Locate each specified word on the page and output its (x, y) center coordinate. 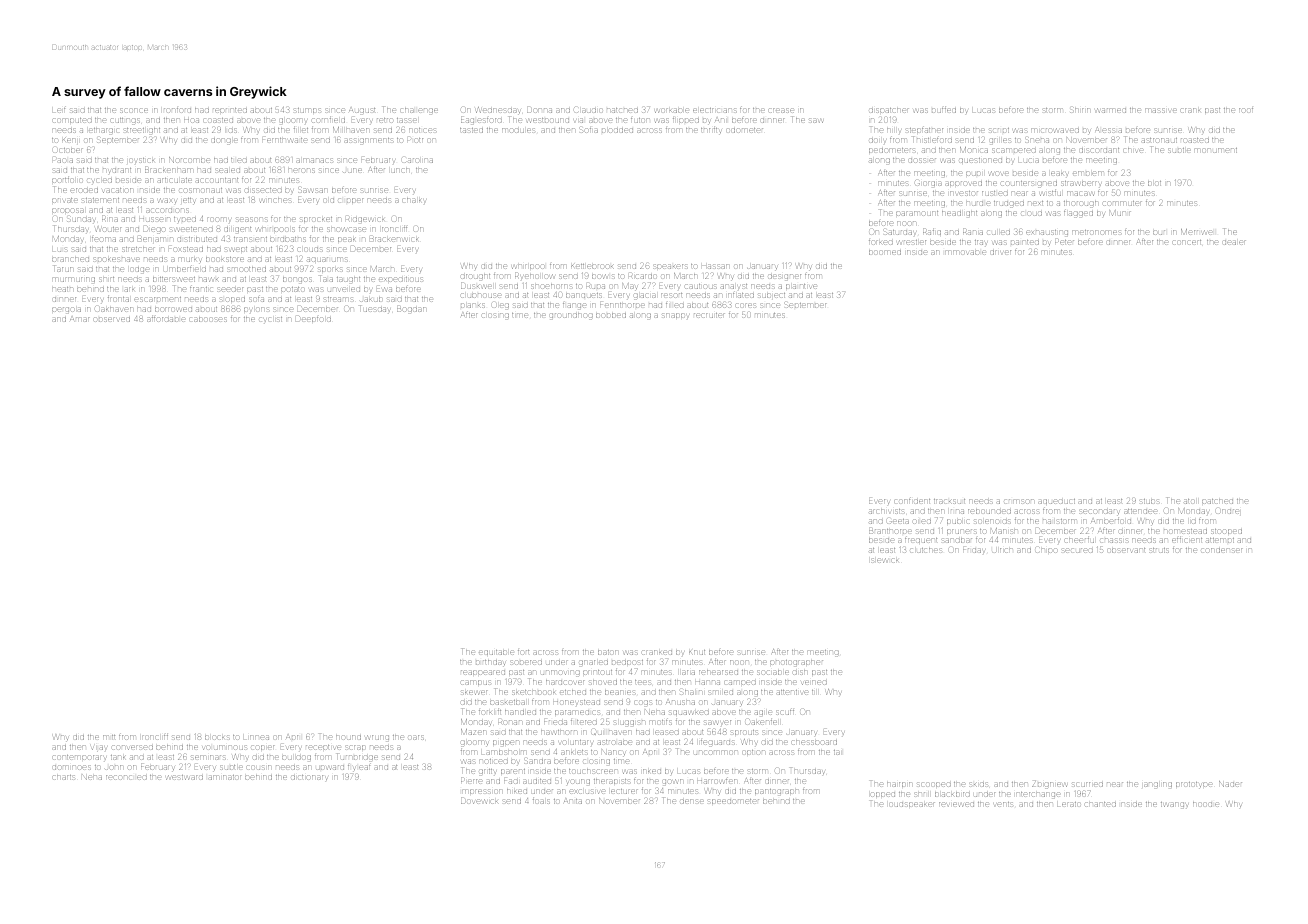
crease (781, 110)
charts (64, 777)
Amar (79, 319)
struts (1160, 550)
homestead (1185, 531)
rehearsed (718, 672)
